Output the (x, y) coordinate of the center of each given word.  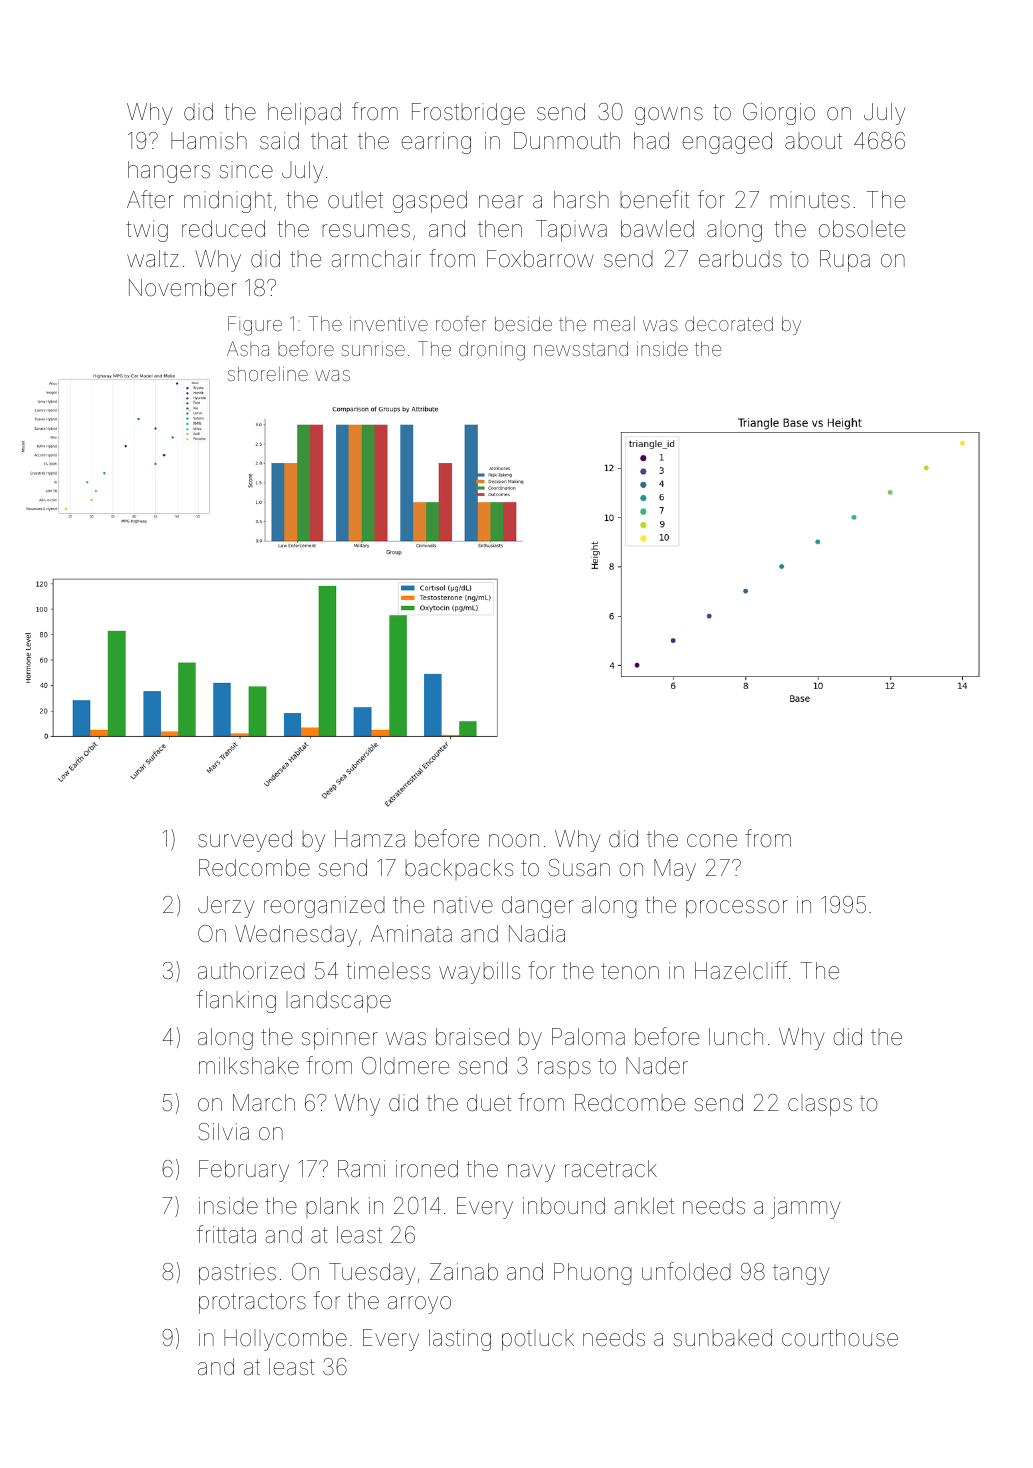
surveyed (245, 841)
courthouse (840, 1338)
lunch (736, 1036)
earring (436, 143)
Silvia (223, 1132)
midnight (228, 202)
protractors (252, 1303)
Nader (657, 1066)
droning (492, 351)
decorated (729, 323)
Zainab (464, 1272)
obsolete (862, 229)
